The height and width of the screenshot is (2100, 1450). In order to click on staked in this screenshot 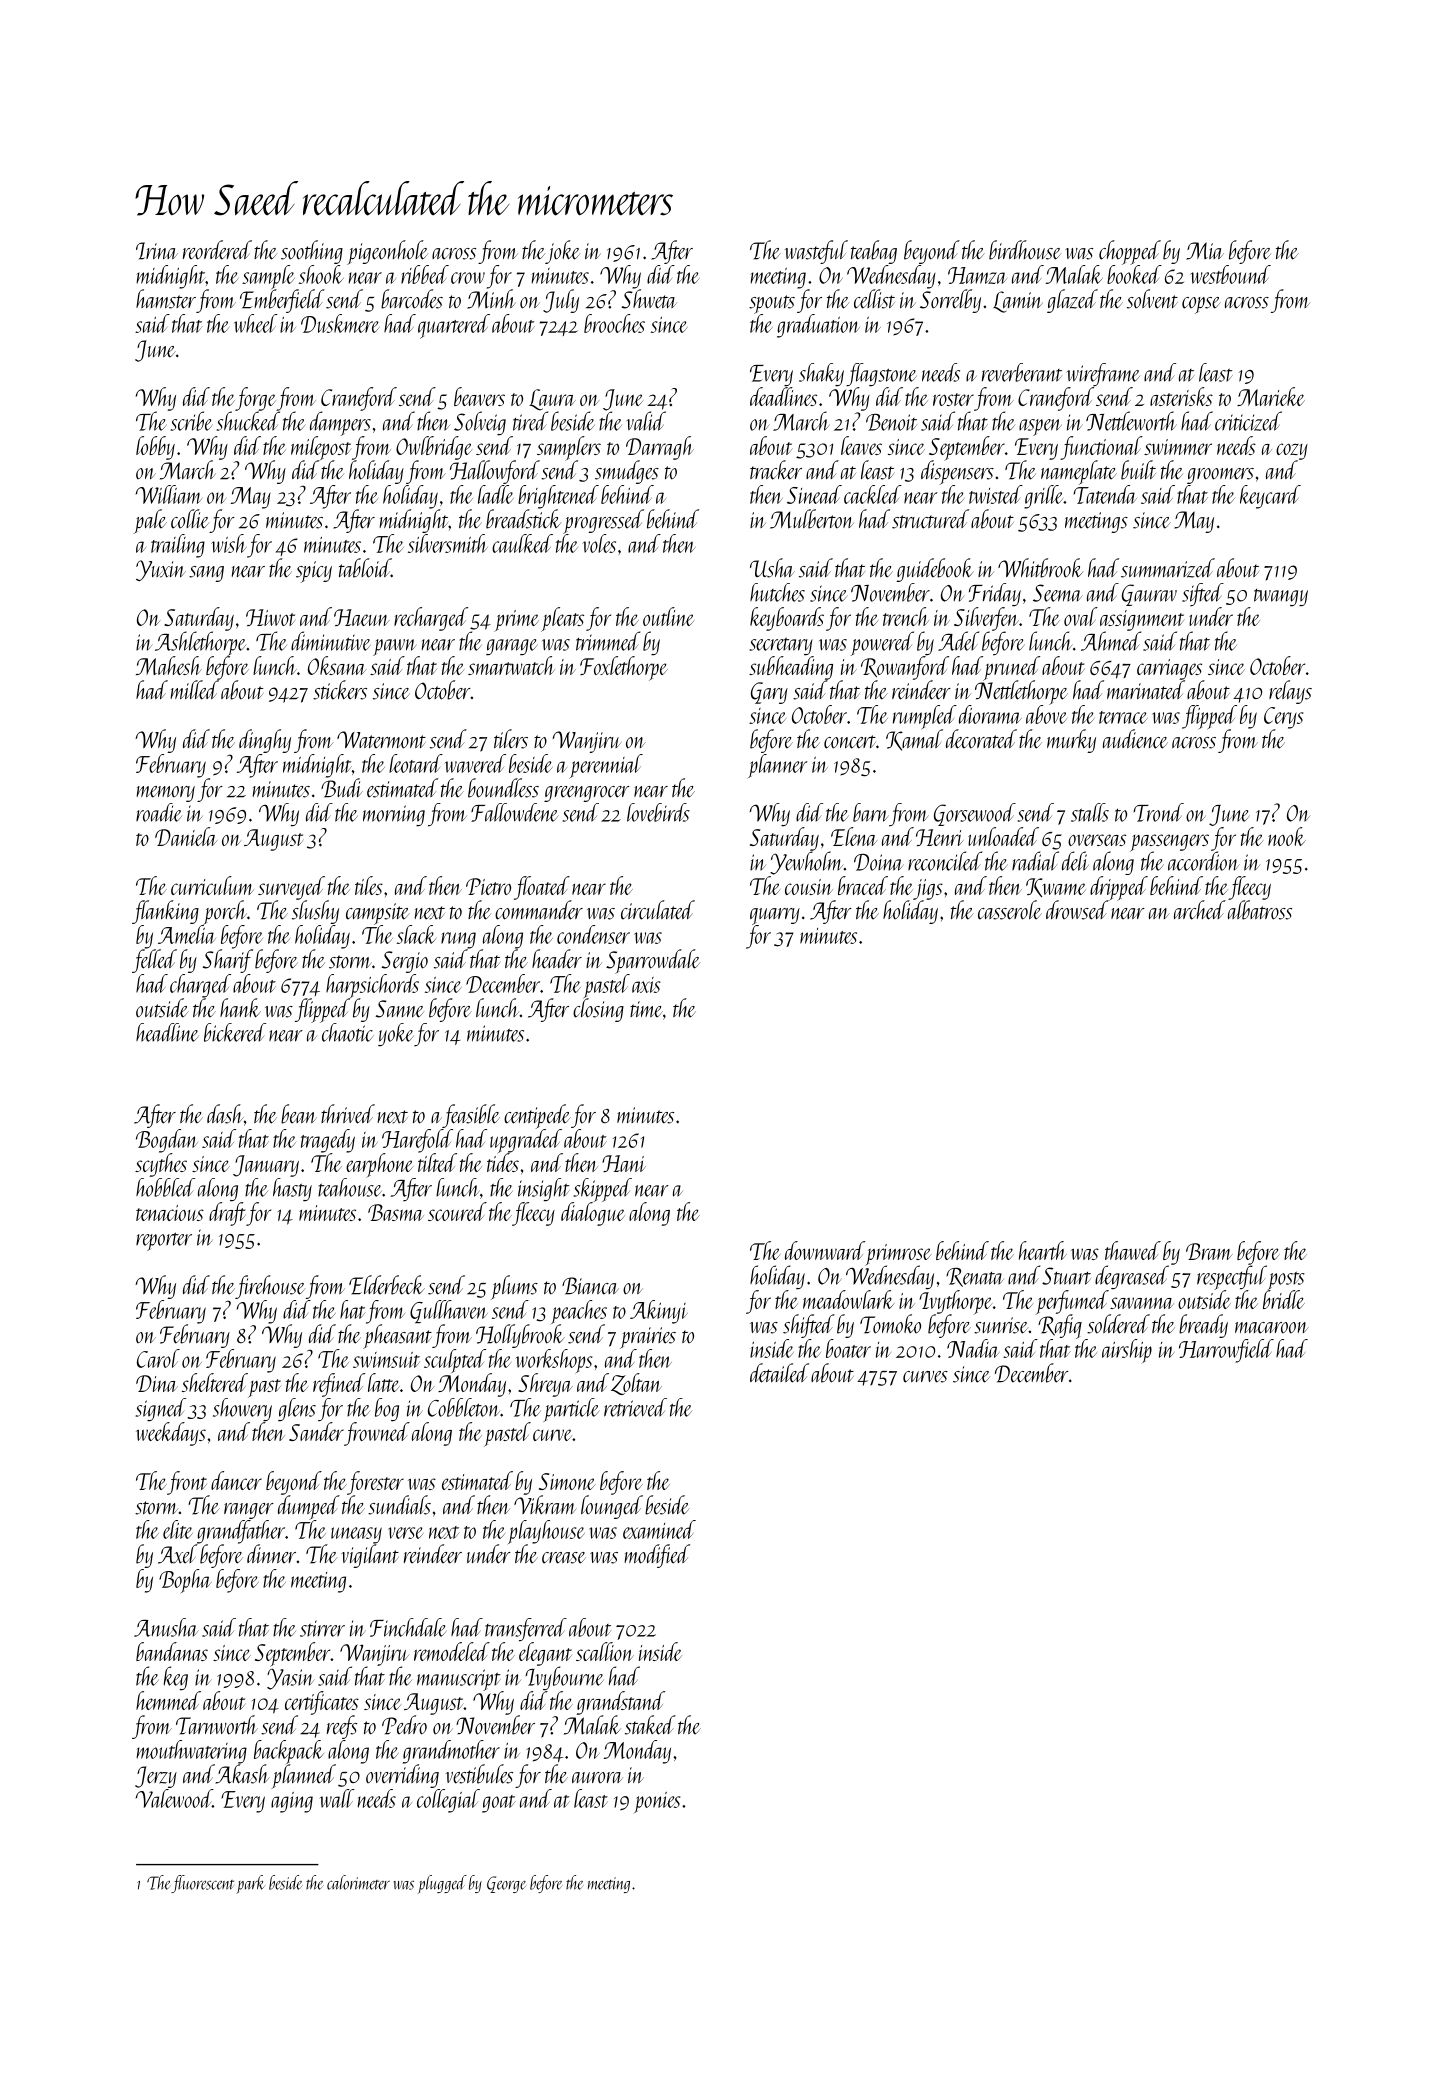, I will do `click(650, 1725)`.
